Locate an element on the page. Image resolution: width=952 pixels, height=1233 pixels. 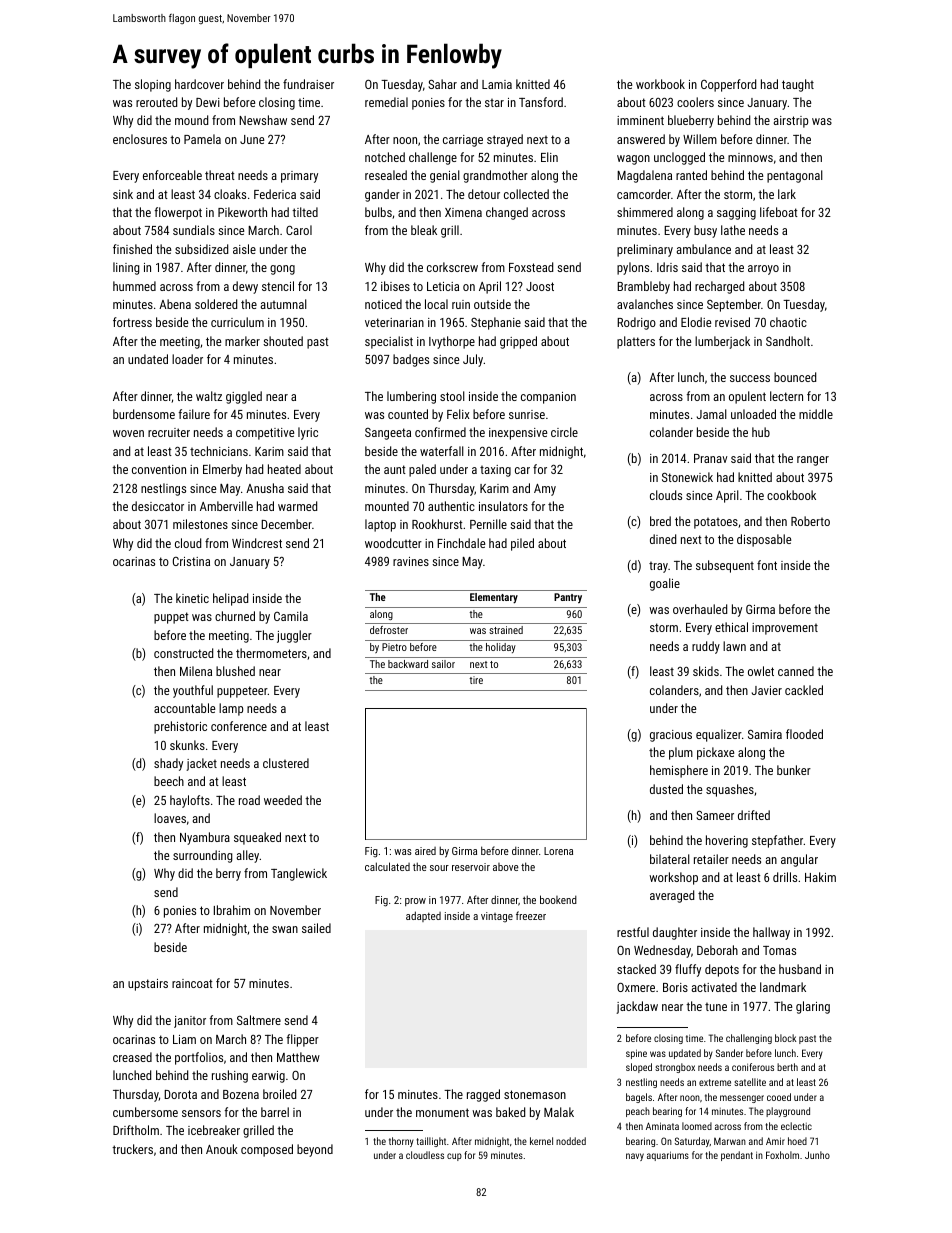
shady is located at coordinates (168, 764).
